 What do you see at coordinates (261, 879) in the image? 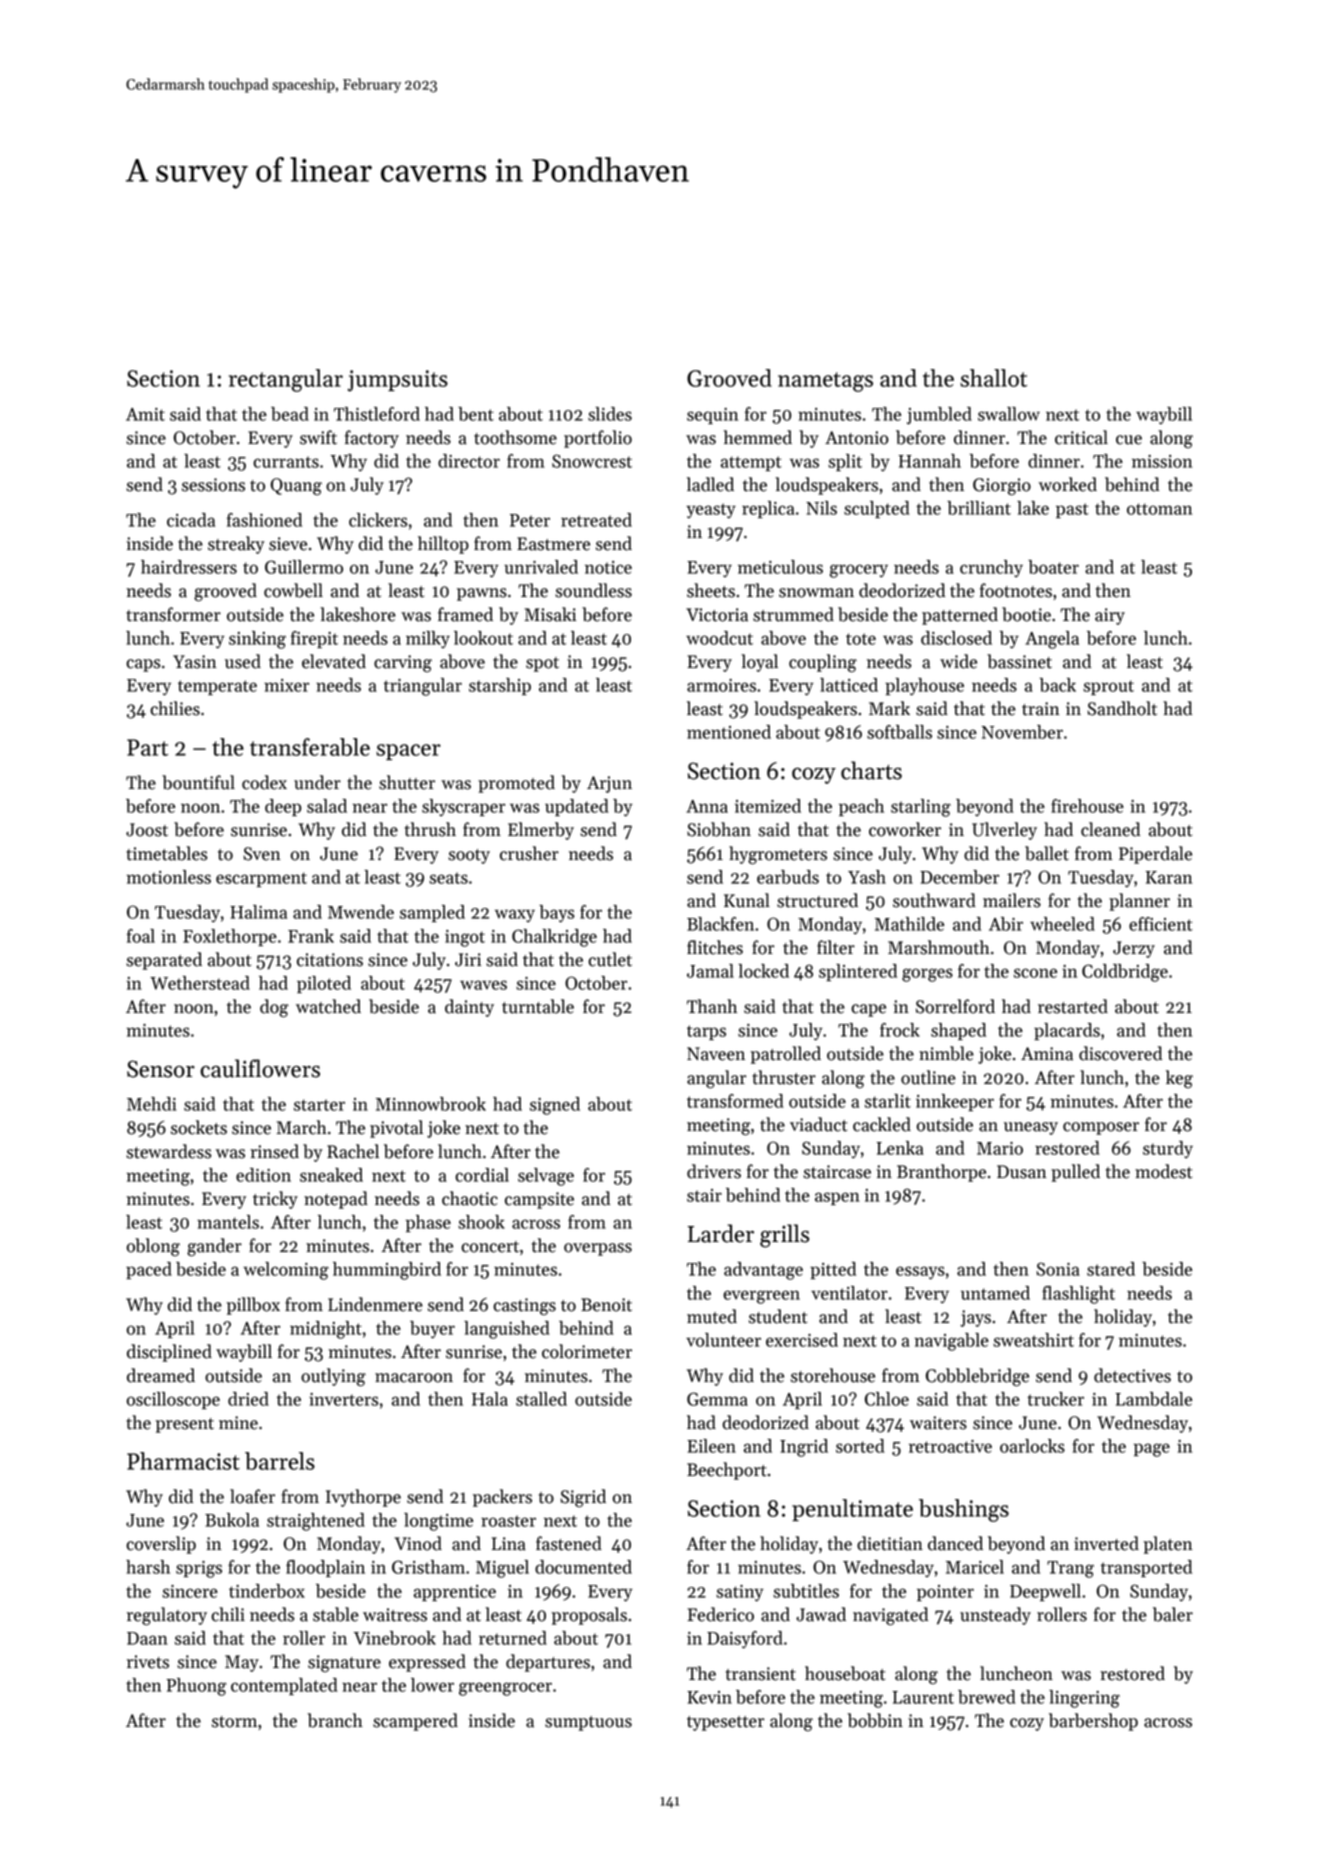
I see `escarpment` at bounding box center [261, 879].
